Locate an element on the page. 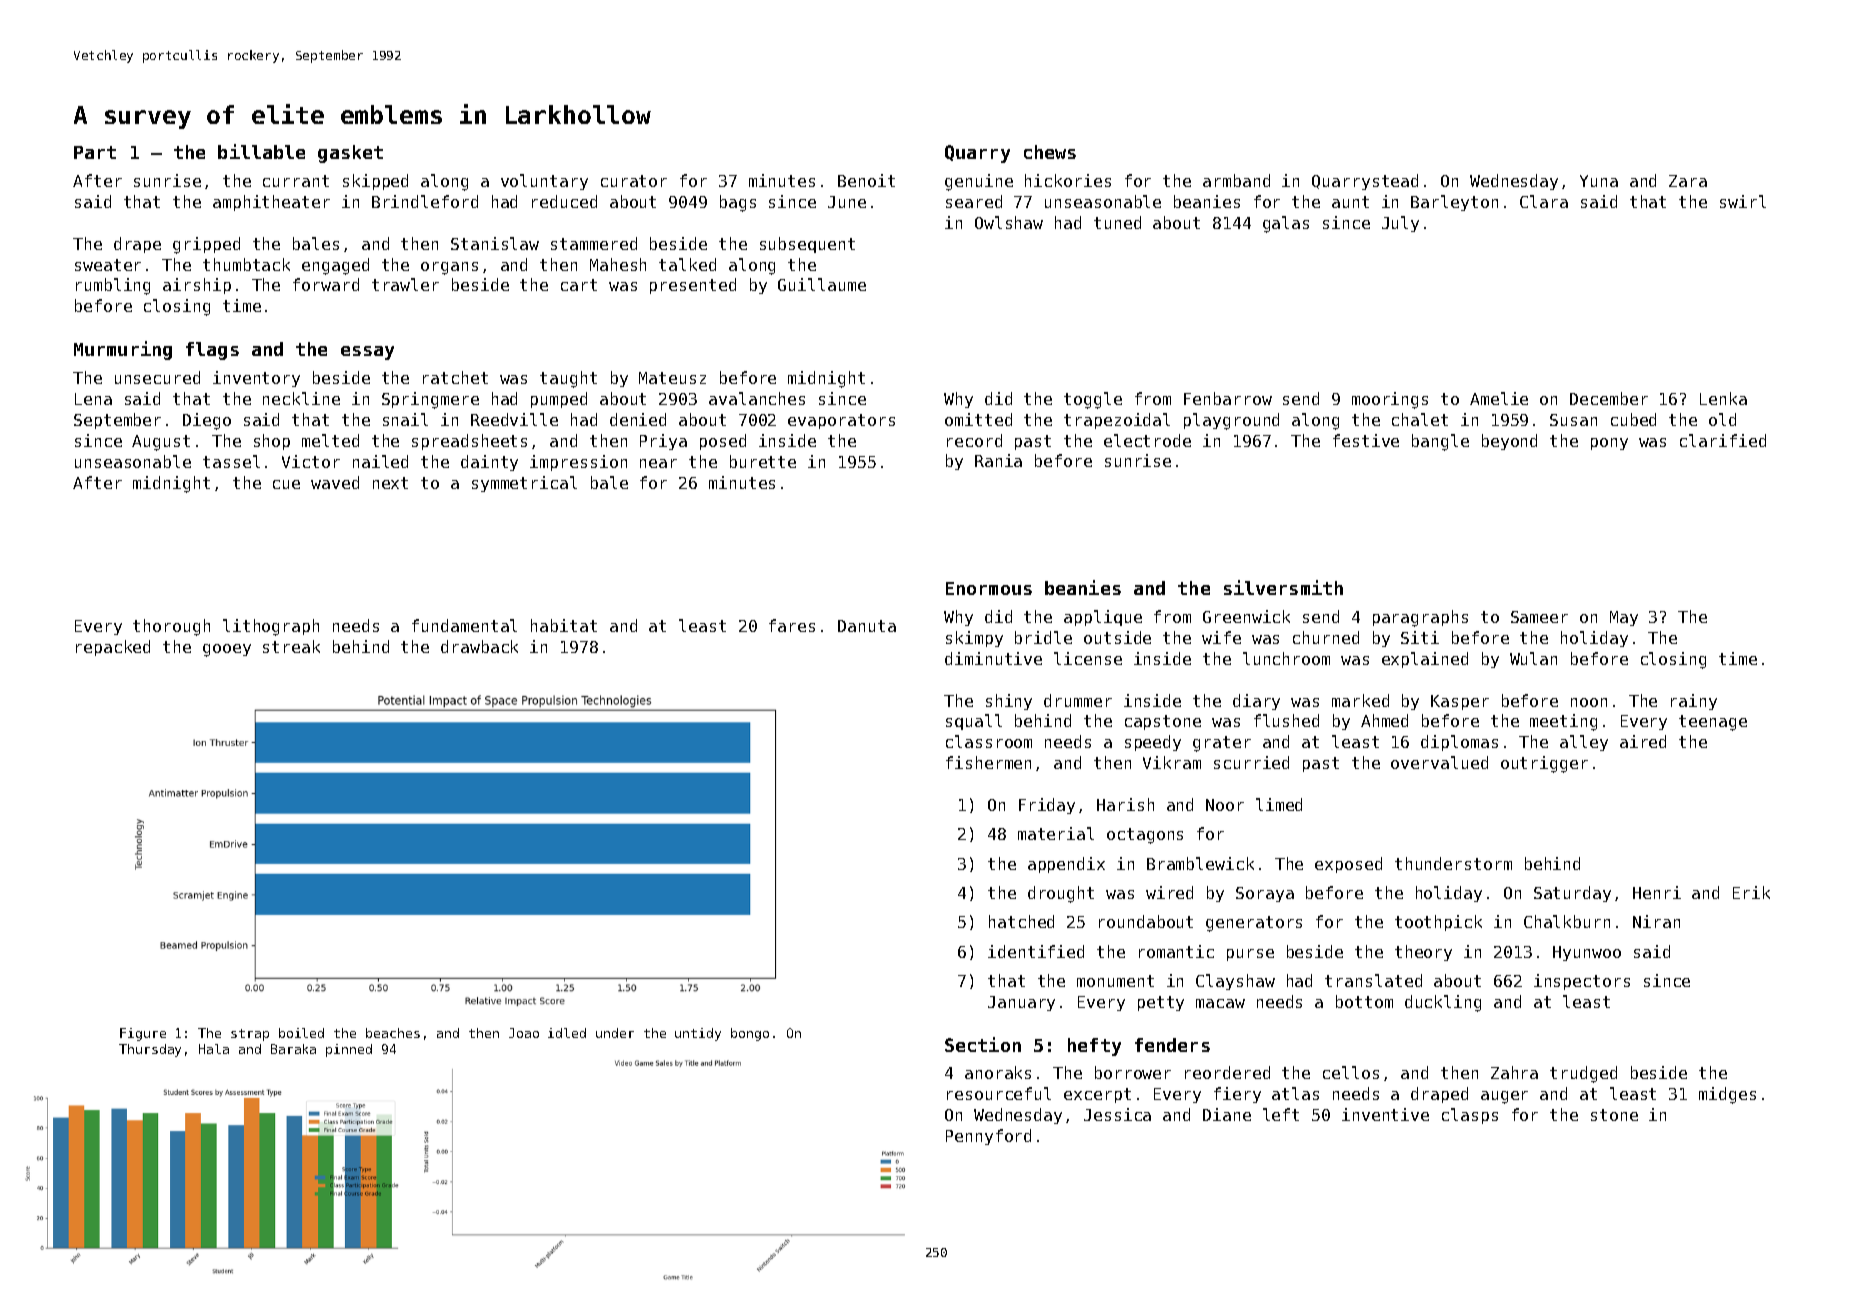 Image resolution: width=1850 pixels, height=1308 pixels. chalet is located at coordinates (1420, 419).
